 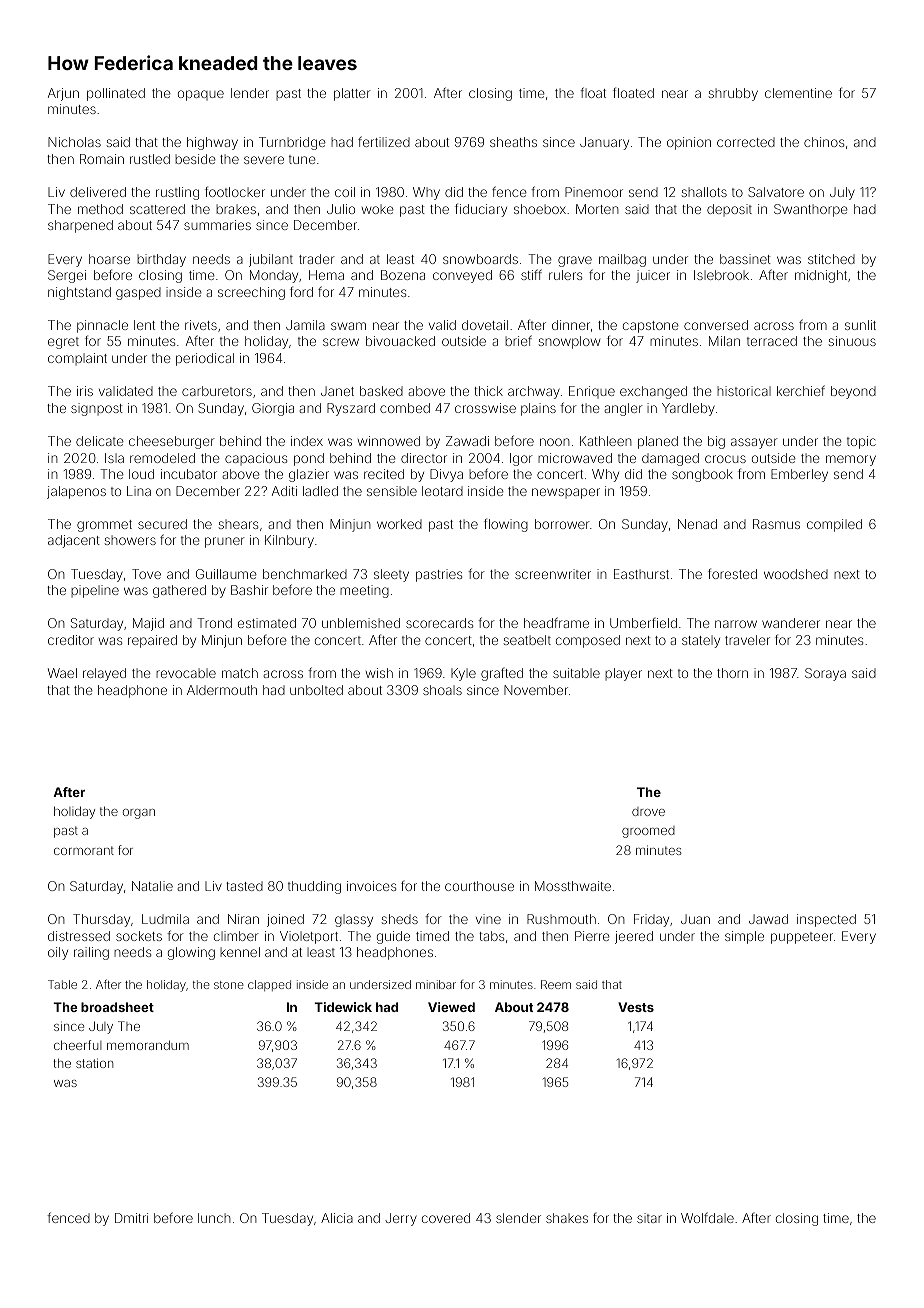 I want to click on plains, so click(x=538, y=409).
